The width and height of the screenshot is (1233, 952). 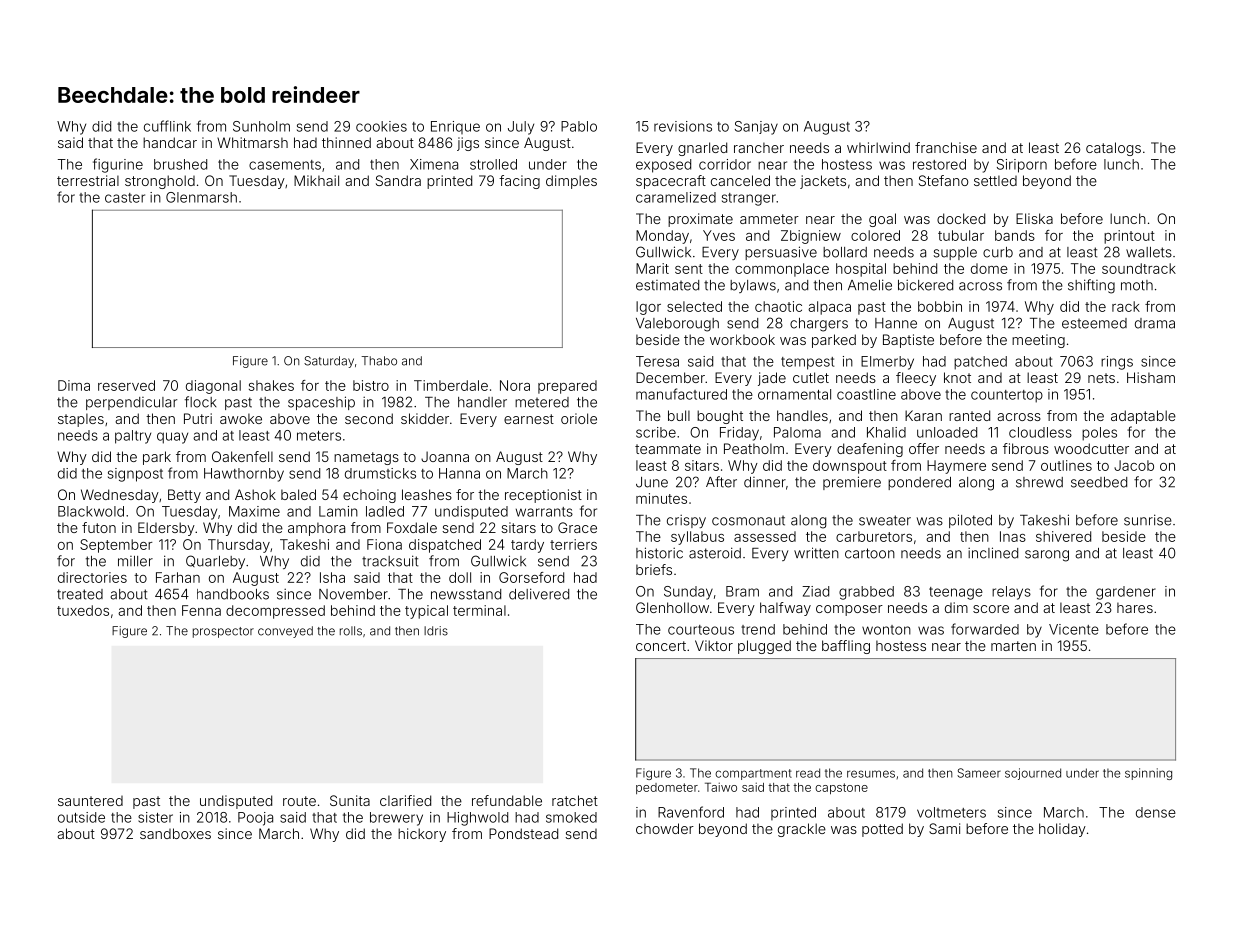 What do you see at coordinates (329, 362) in the screenshot?
I see `Saturday` at bounding box center [329, 362].
